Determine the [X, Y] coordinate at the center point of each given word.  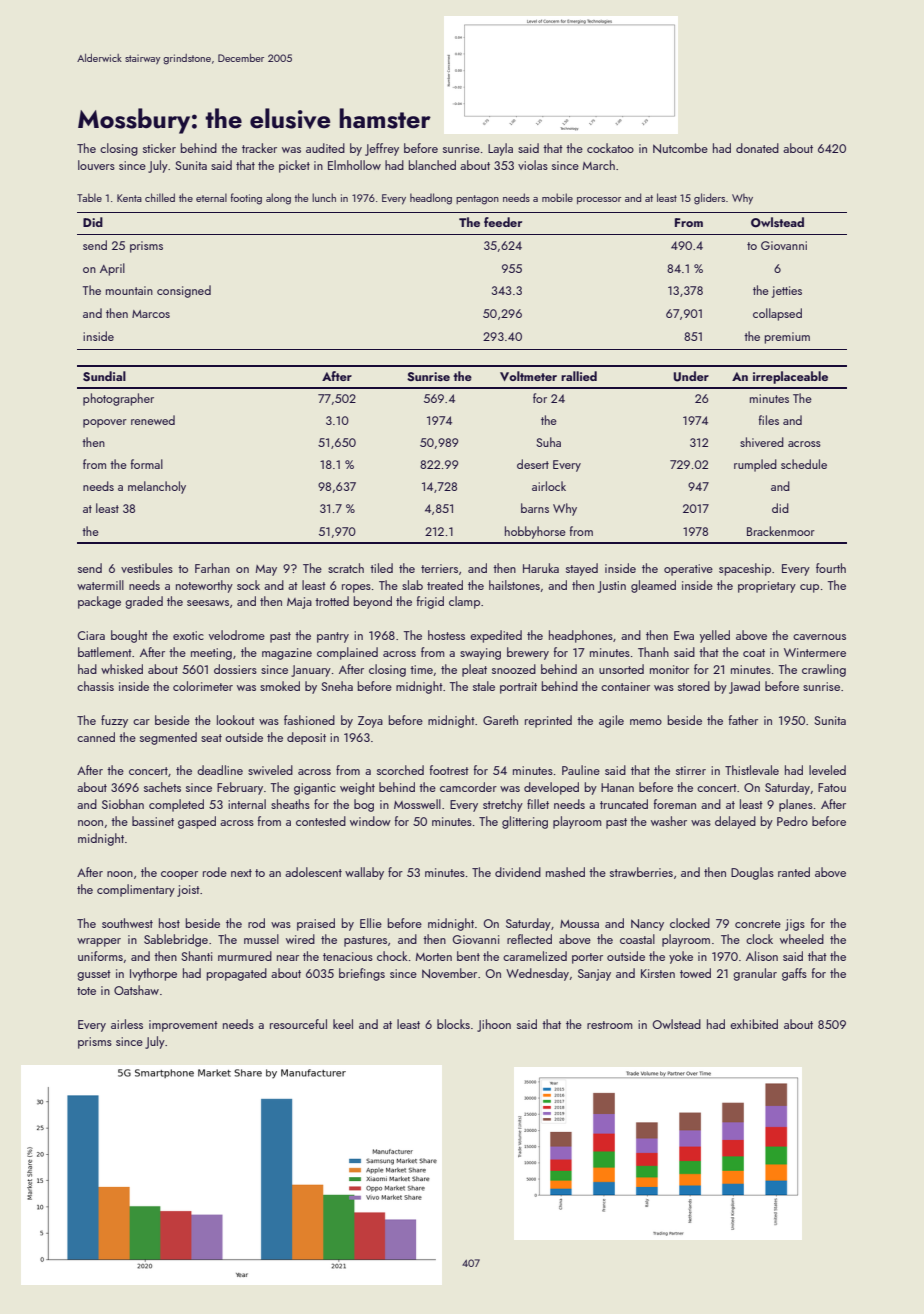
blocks [453, 1024]
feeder [503, 222]
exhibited [754, 1024]
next [241, 873]
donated [757, 148]
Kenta [129, 198]
